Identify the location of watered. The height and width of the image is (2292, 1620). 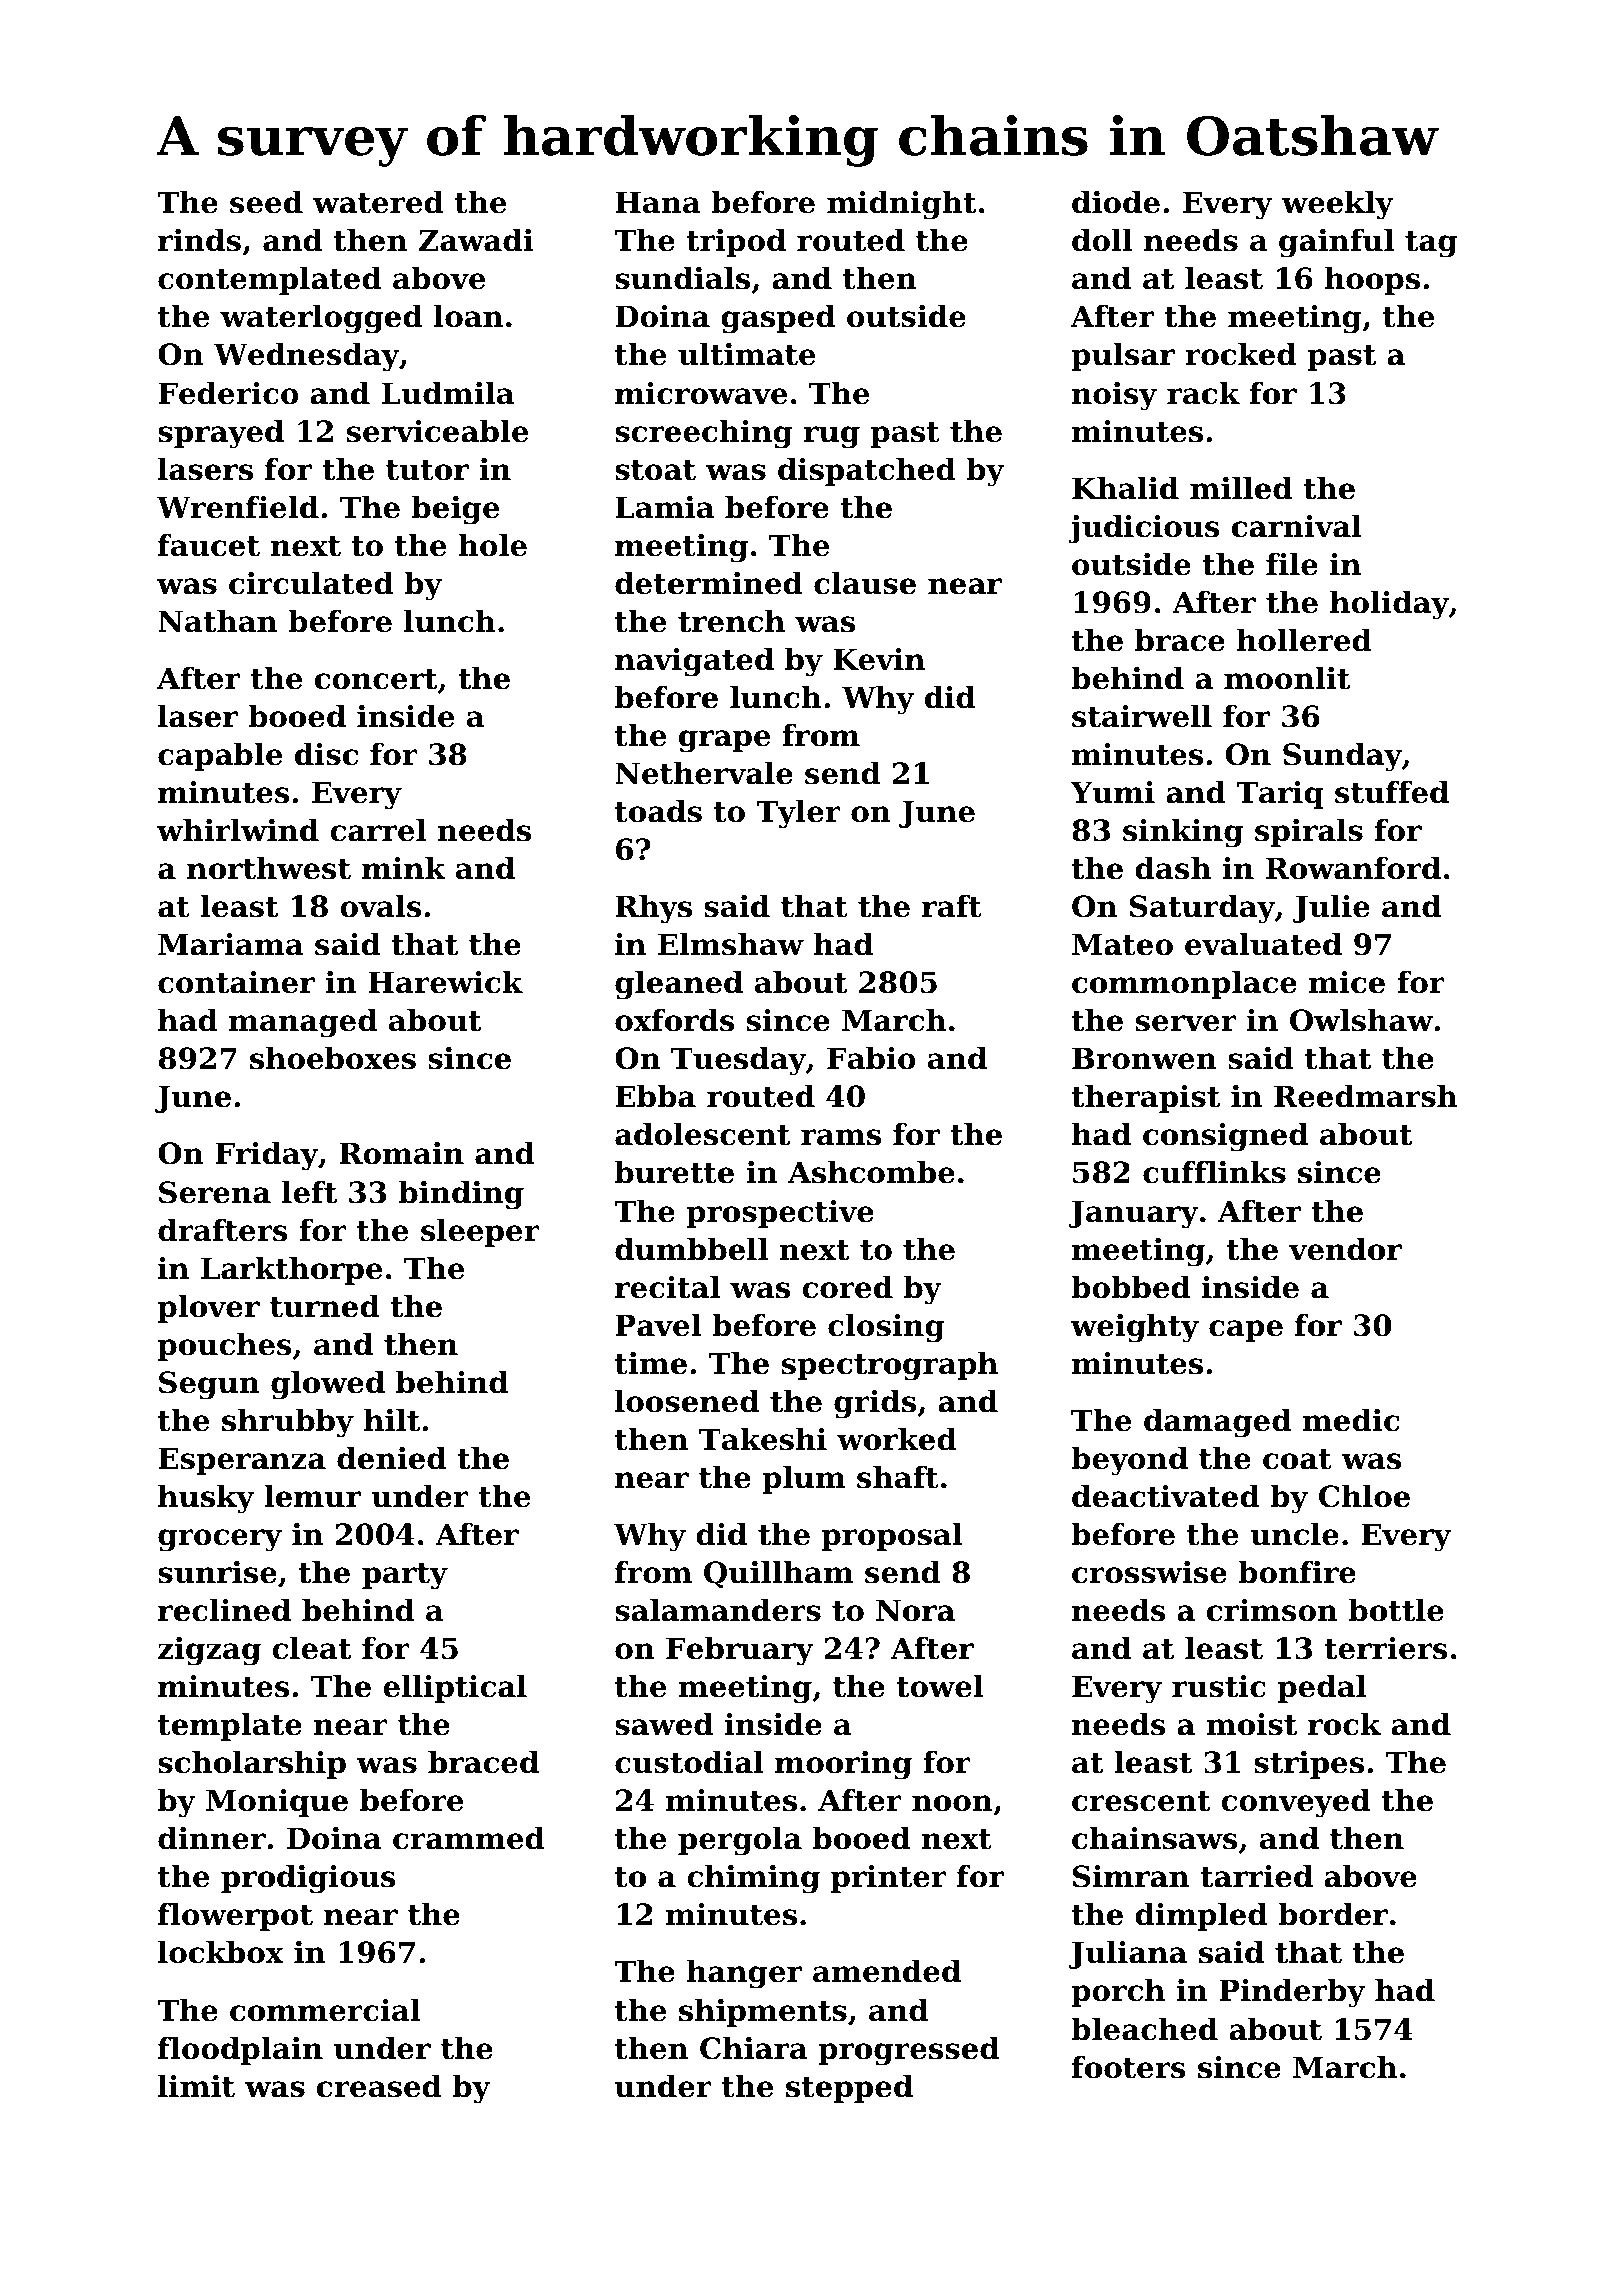
(378, 202).
